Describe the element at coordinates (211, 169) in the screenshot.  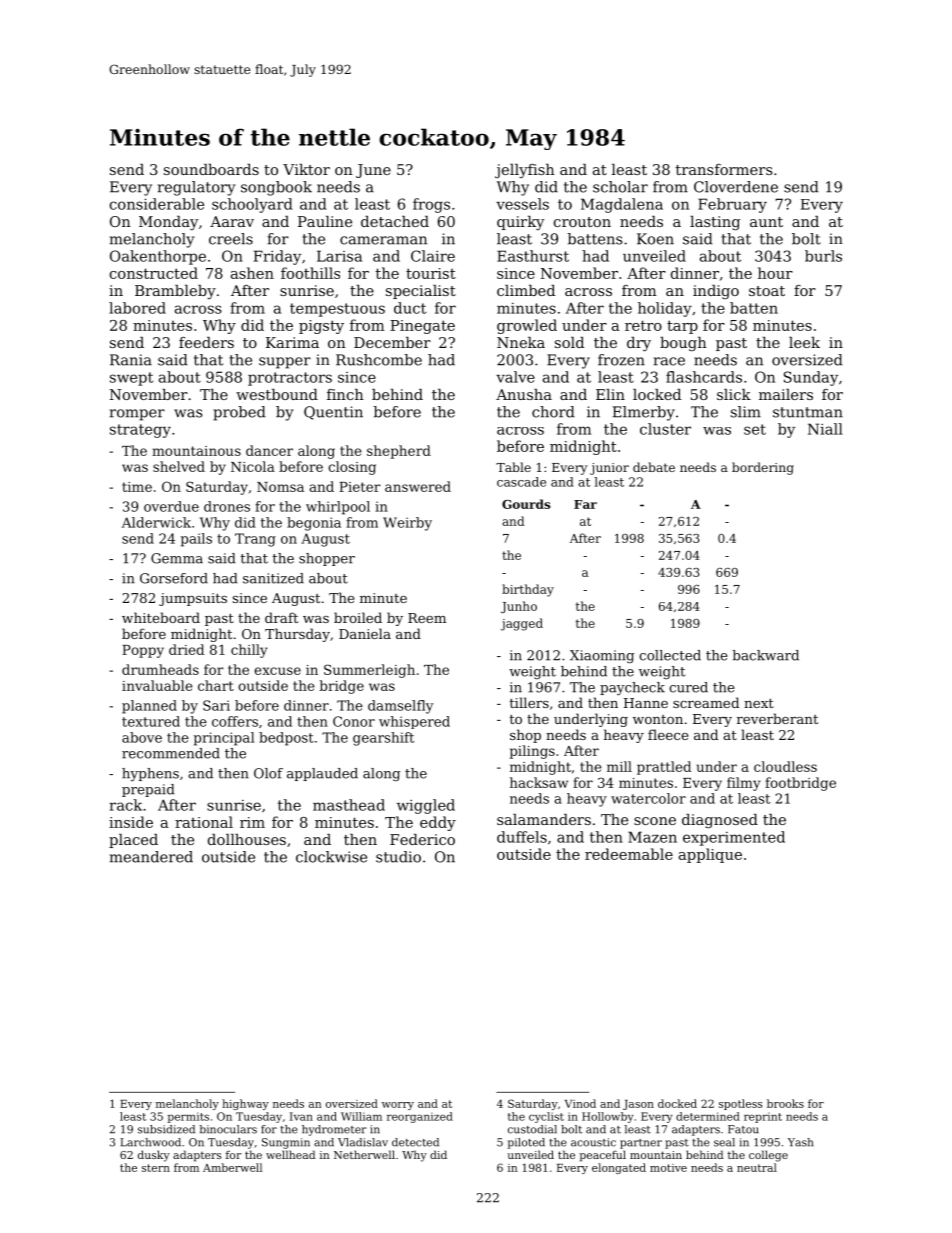
I see `soundboards` at that location.
